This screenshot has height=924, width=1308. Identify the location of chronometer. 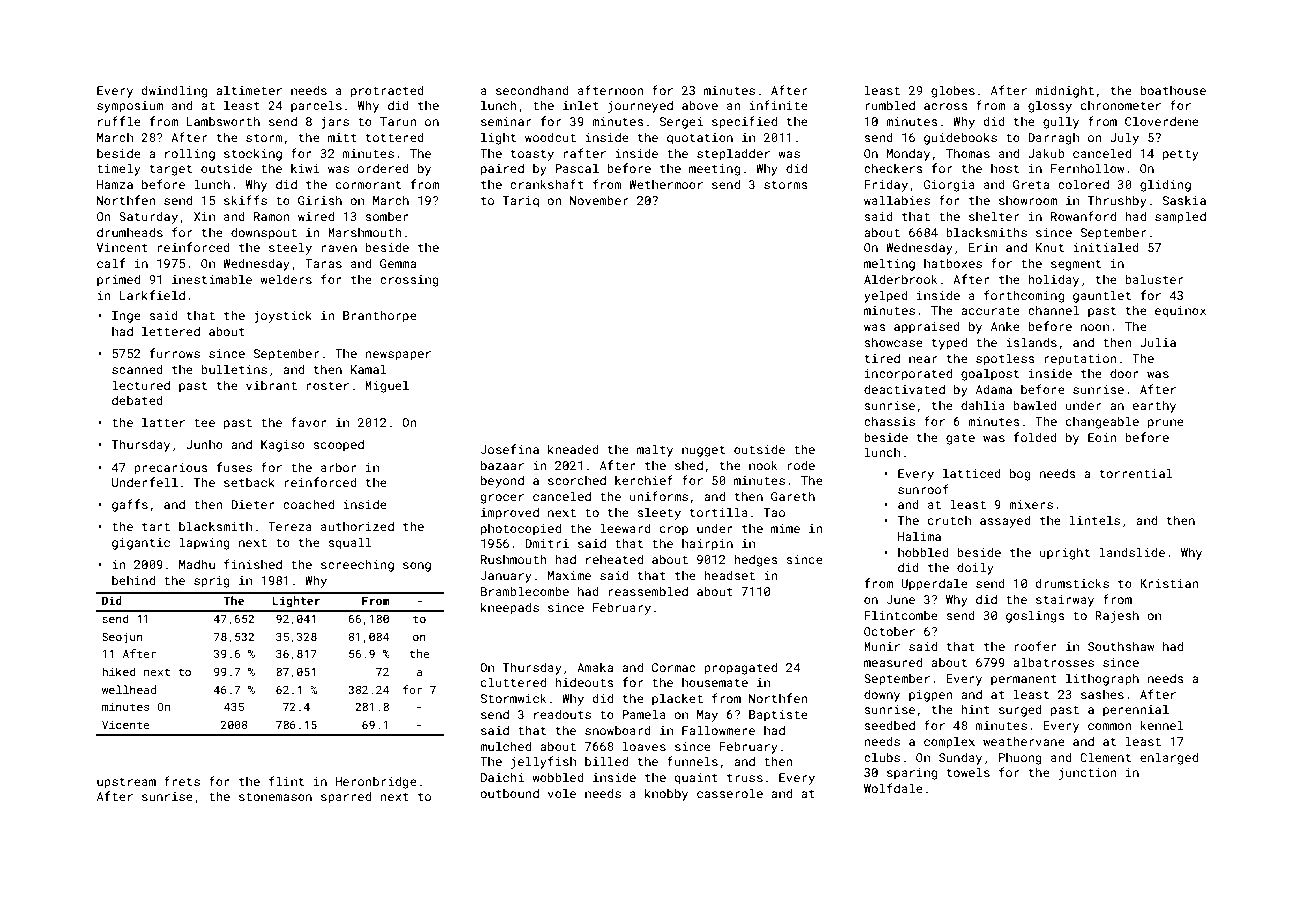
(1121, 105).
